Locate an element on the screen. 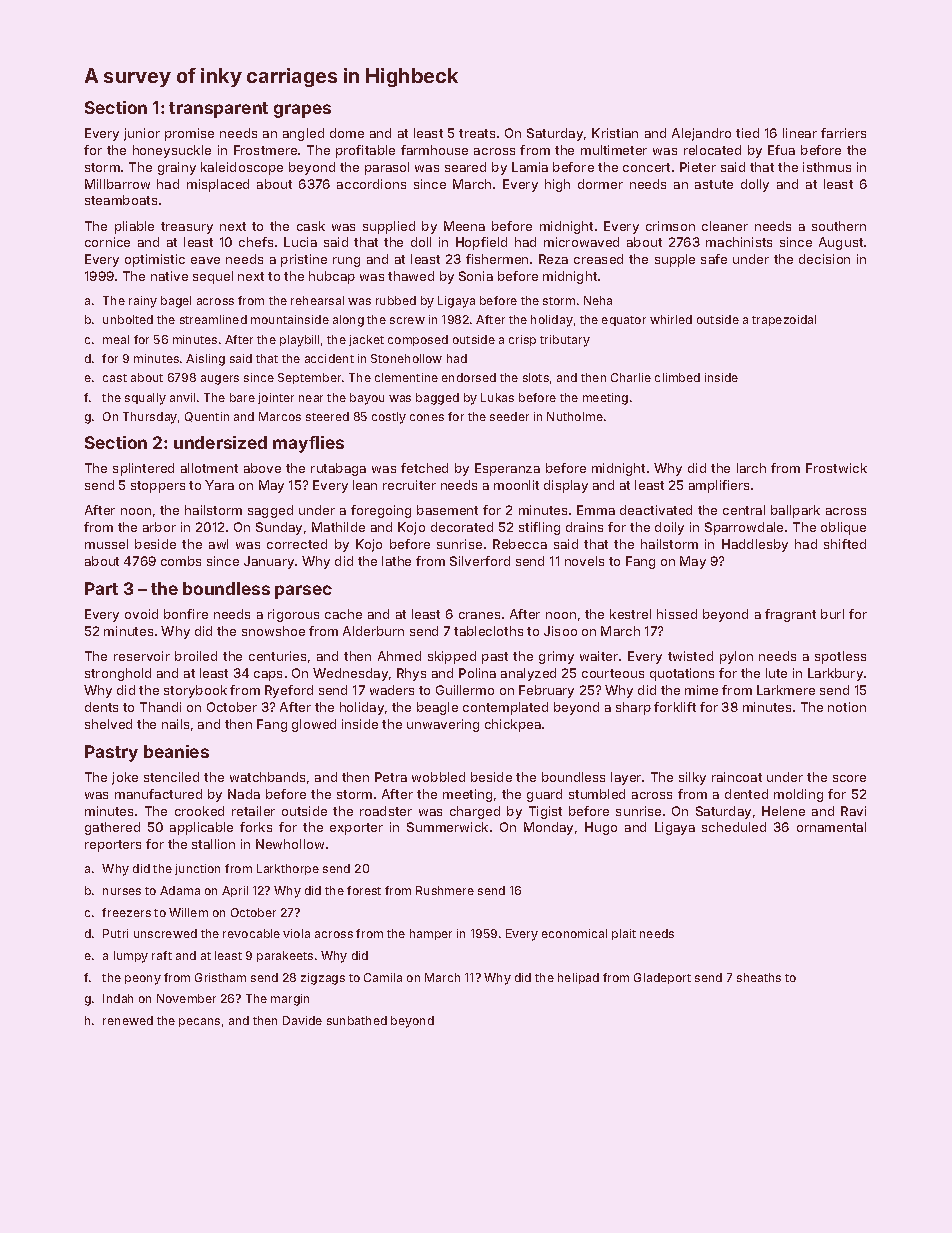  glowed is located at coordinates (314, 725).
